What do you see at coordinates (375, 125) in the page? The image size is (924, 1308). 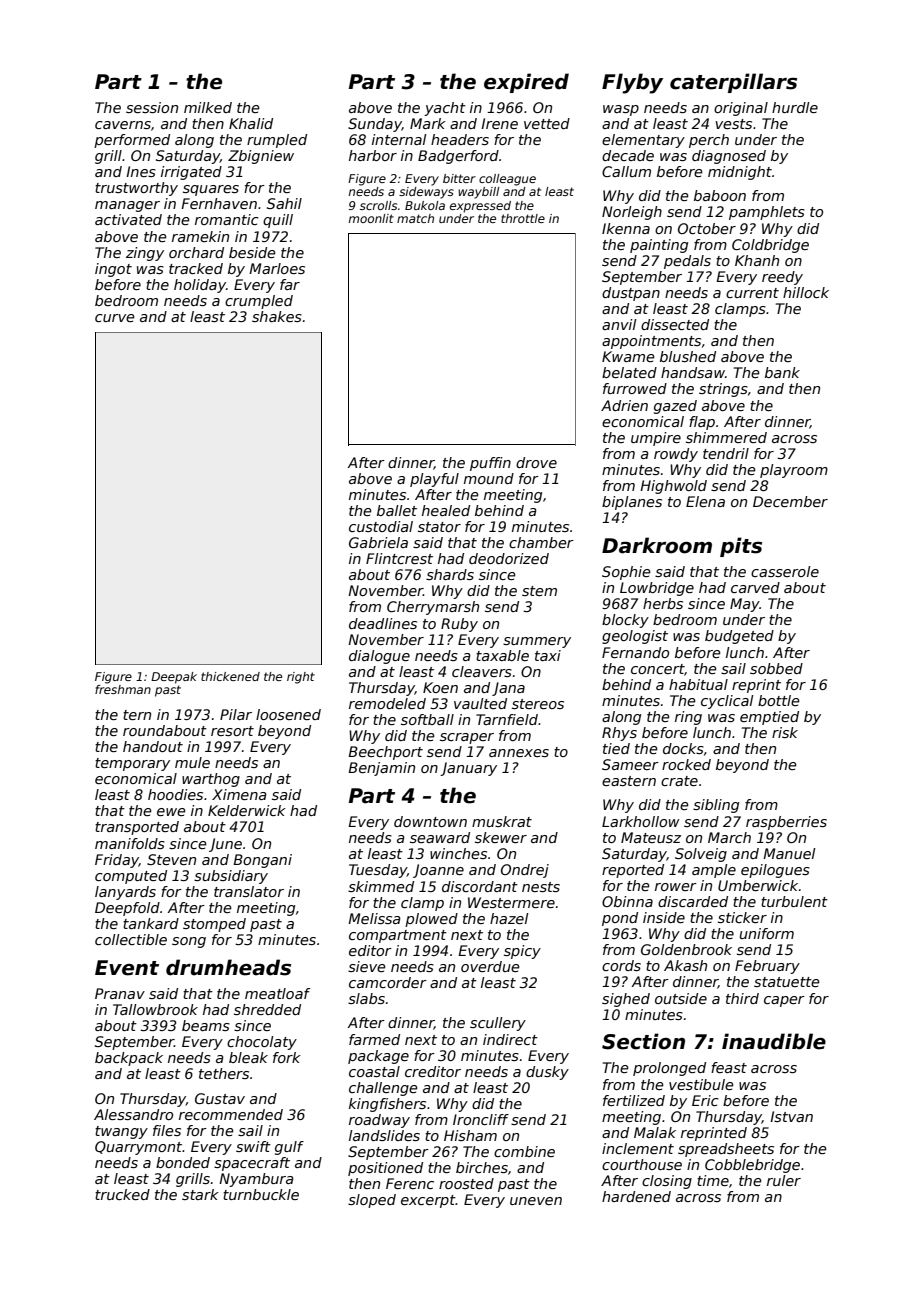 I see `Sunday` at bounding box center [375, 125].
